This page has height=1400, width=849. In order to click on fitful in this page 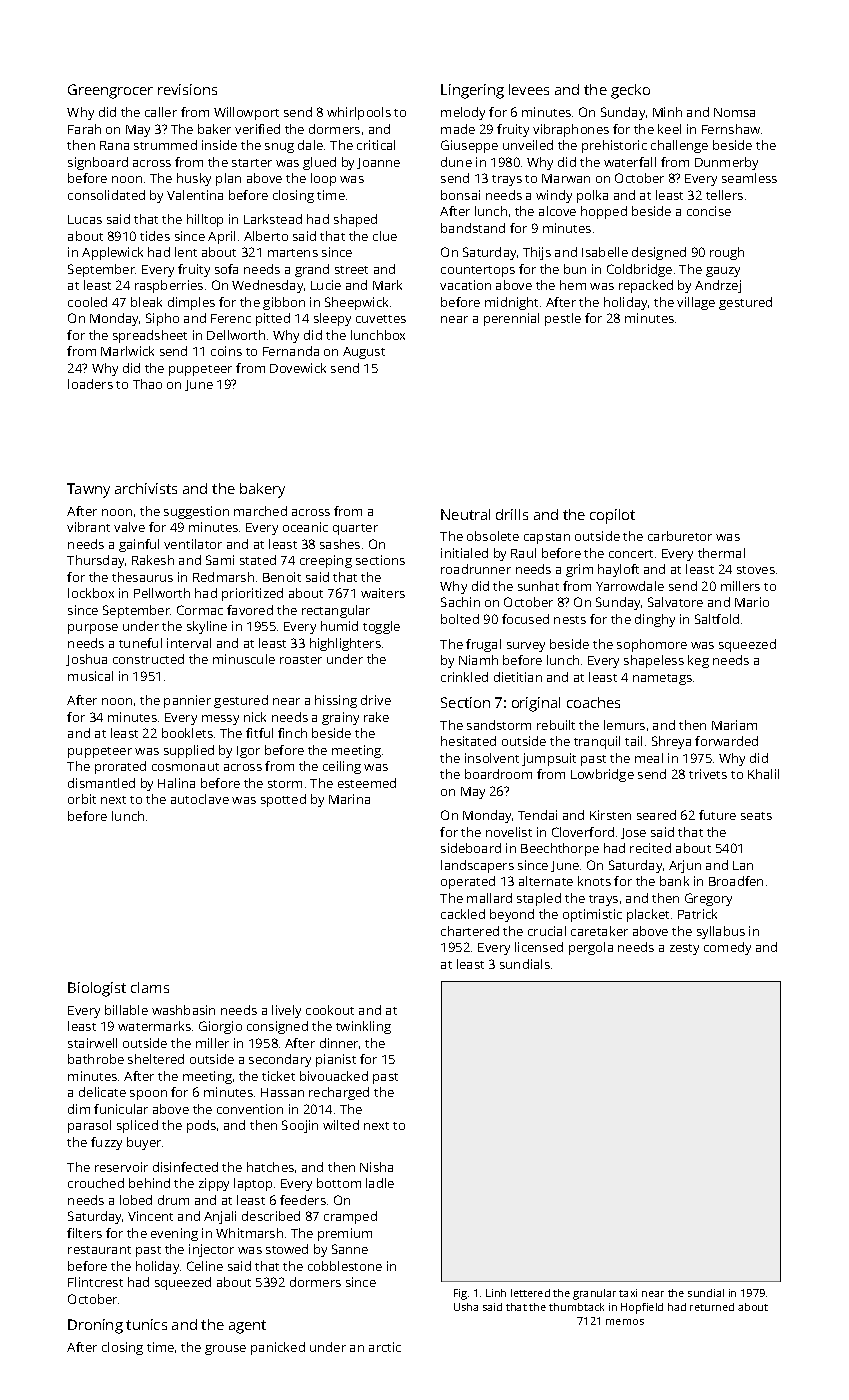, I will do `click(259, 733)`.
